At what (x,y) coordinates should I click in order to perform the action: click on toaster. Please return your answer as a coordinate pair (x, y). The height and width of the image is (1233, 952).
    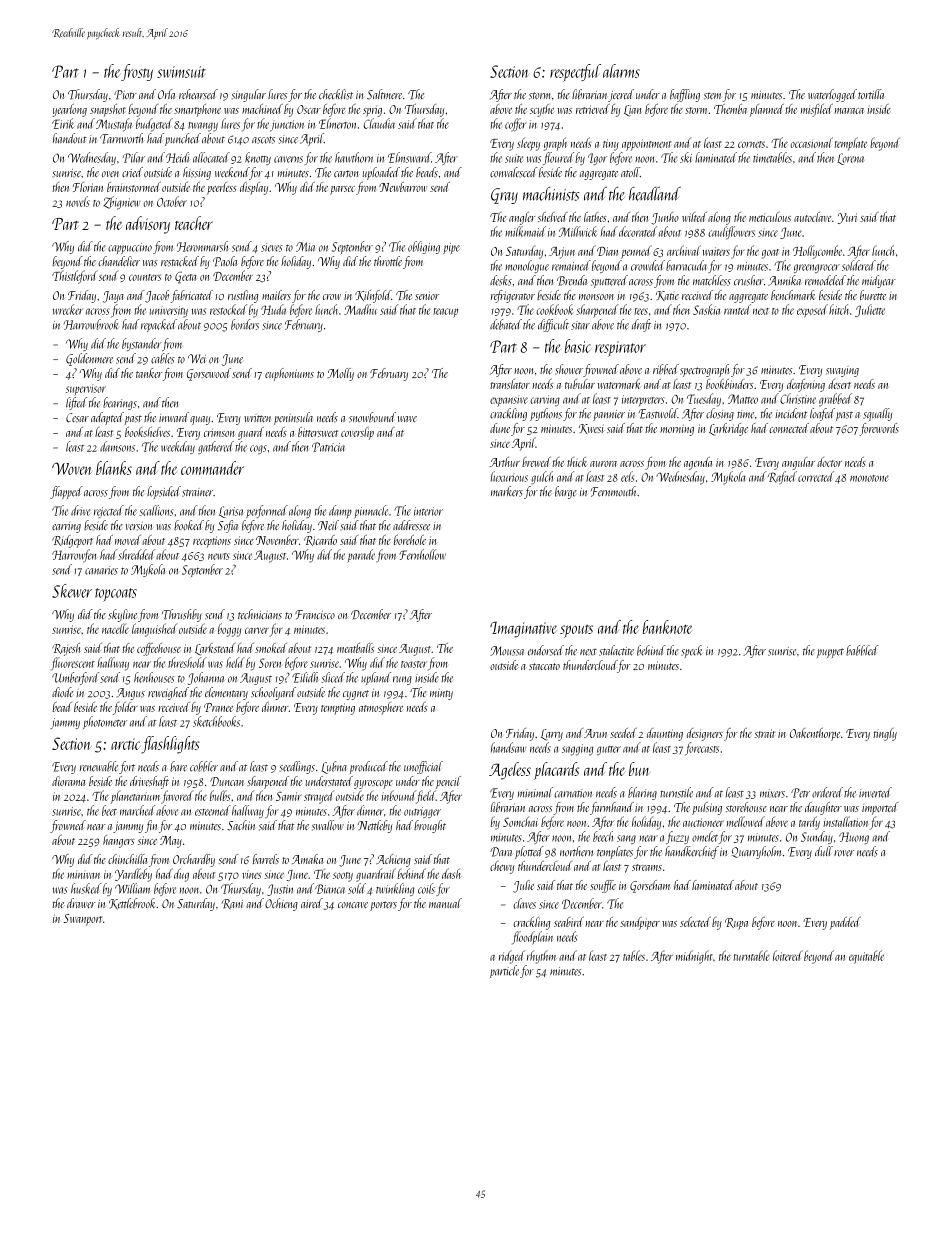
    Looking at the image, I should click on (414, 664).
